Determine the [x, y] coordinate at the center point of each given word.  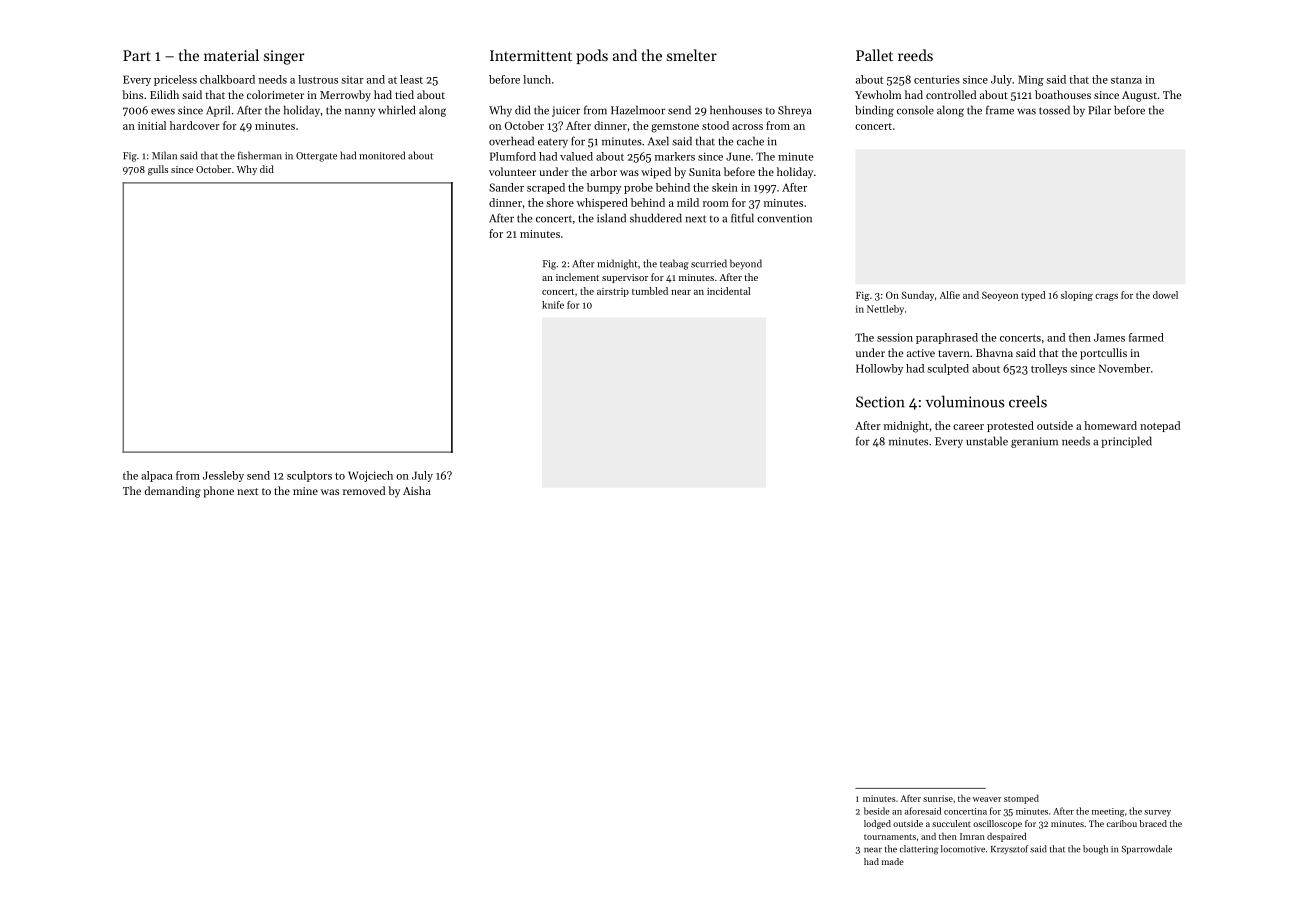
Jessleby [223, 476]
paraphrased [947, 338]
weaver [987, 799]
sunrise [938, 798]
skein [725, 187]
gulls [158, 170]
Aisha [417, 490]
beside [877, 811]
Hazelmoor [638, 110]
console [915, 110]
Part [137, 55]
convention [784, 218]
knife [553, 305]
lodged [877, 824]
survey [1157, 813]
